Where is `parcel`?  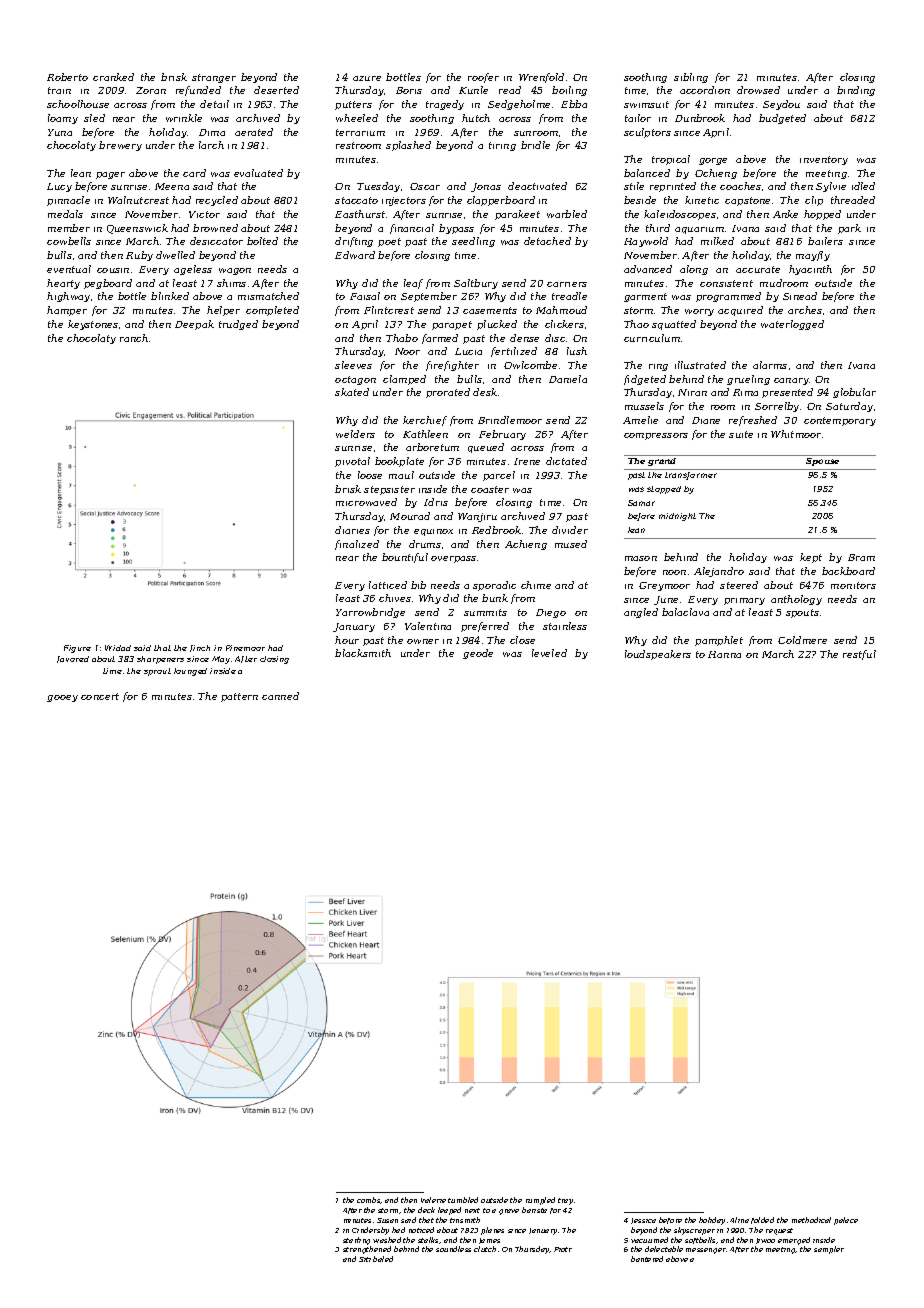 parcel is located at coordinates (499, 476).
